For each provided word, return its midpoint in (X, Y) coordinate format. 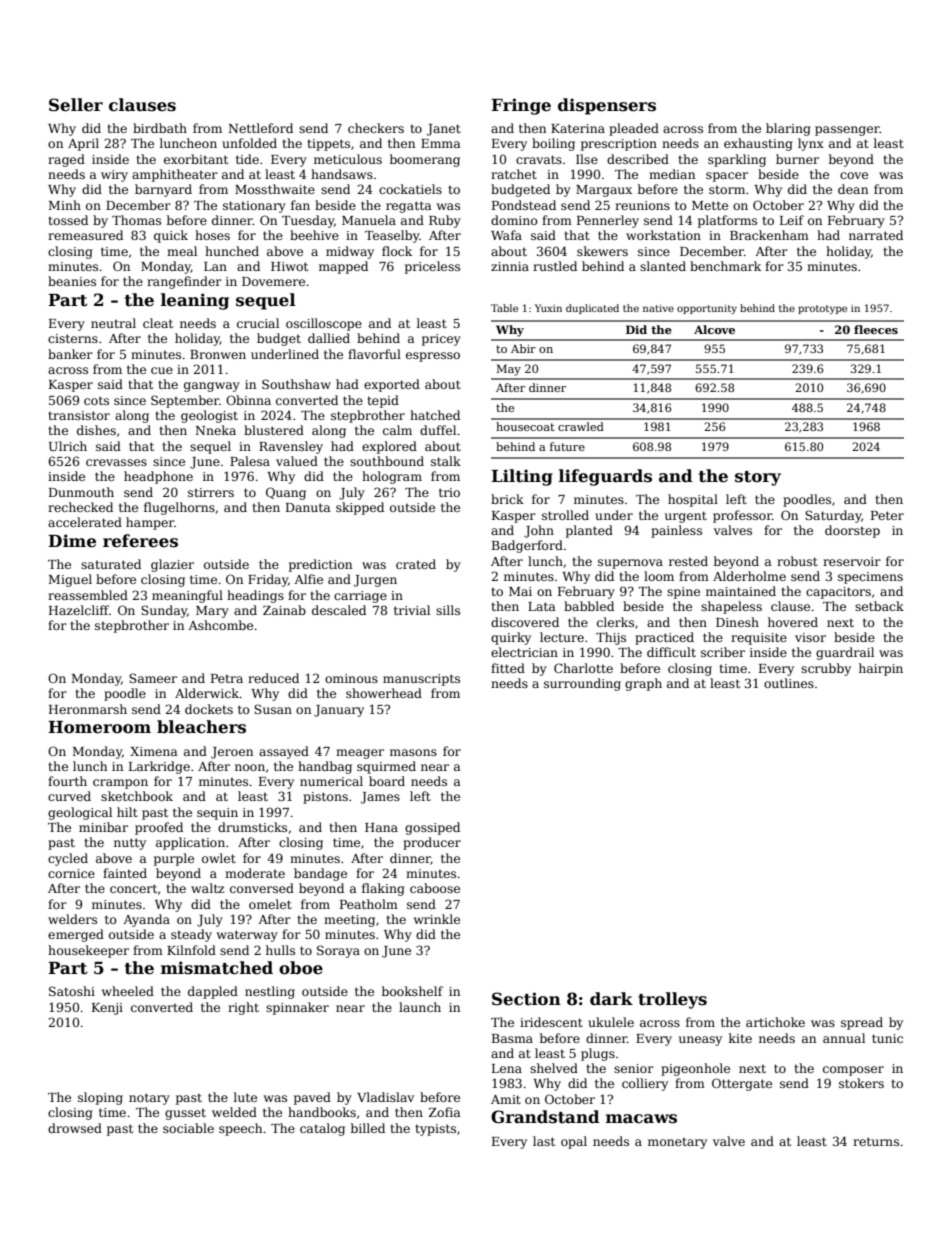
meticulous (348, 159)
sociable (188, 1128)
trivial (412, 610)
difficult (671, 652)
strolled (565, 515)
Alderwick (207, 693)
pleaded (634, 129)
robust (797, 561)
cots (96, 400)
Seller (76, 105)
